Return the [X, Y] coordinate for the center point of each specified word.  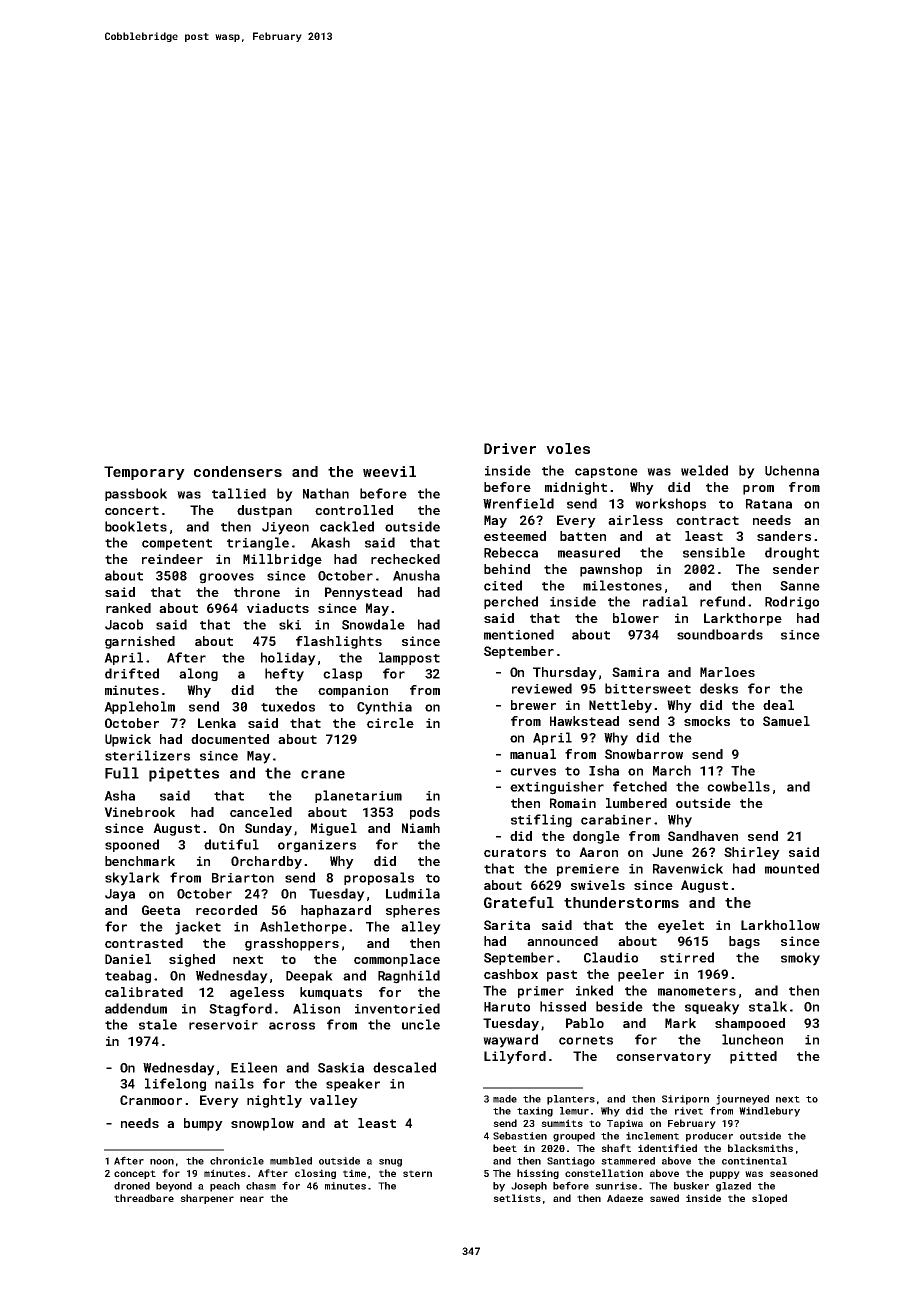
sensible [714, 552]
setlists [517, 1198]
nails [234, 1083]
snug [390, 1163]
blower [636, 618]
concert [132, 510]
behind [507, 569]
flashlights [339, 642]
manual [533, 754]
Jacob [124, 624]
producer [709, 1137]
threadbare [144, 1198]
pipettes [184, 774]
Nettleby [620, 706]
